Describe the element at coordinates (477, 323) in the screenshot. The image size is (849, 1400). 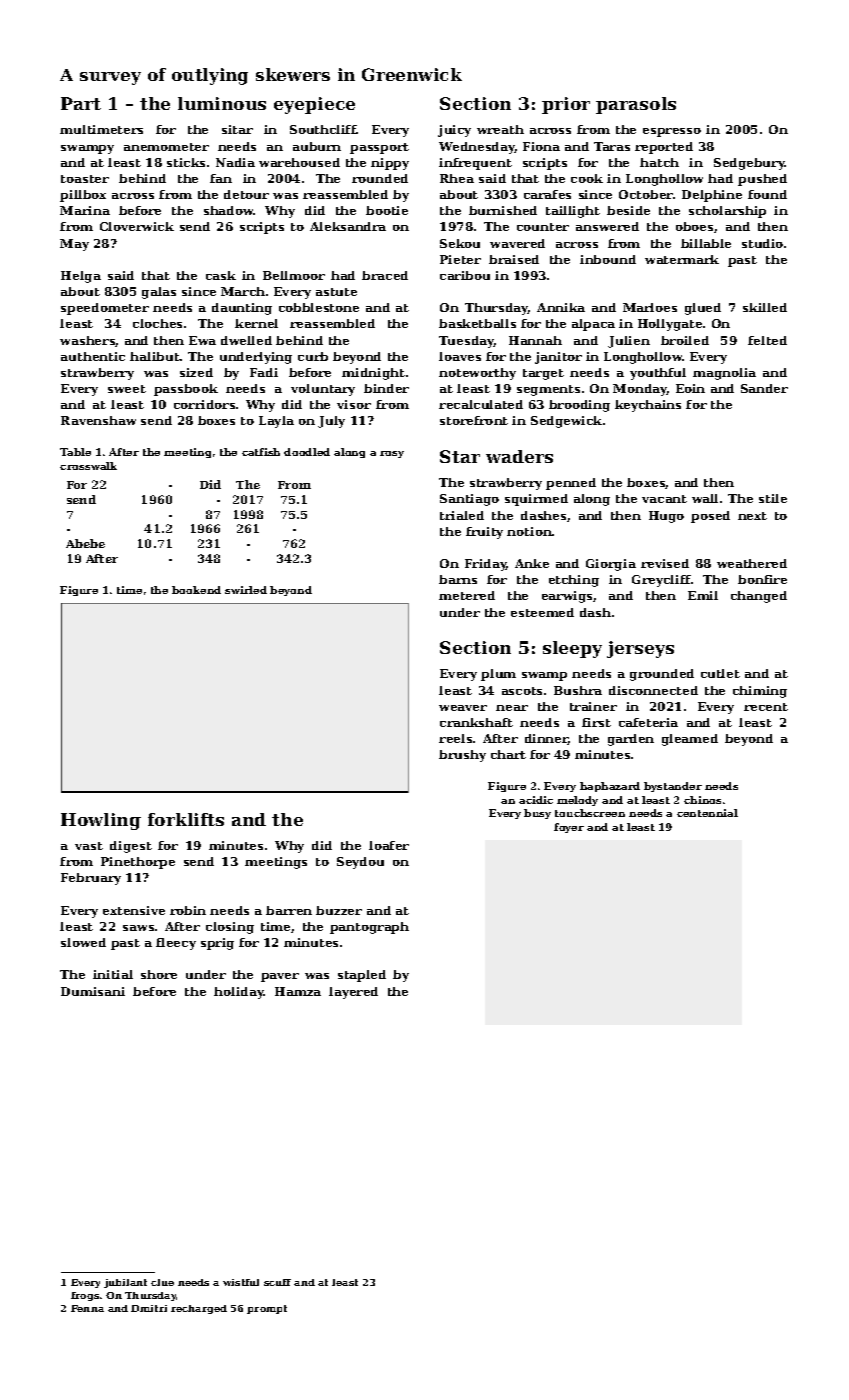
I see `basketballs` at that location.
